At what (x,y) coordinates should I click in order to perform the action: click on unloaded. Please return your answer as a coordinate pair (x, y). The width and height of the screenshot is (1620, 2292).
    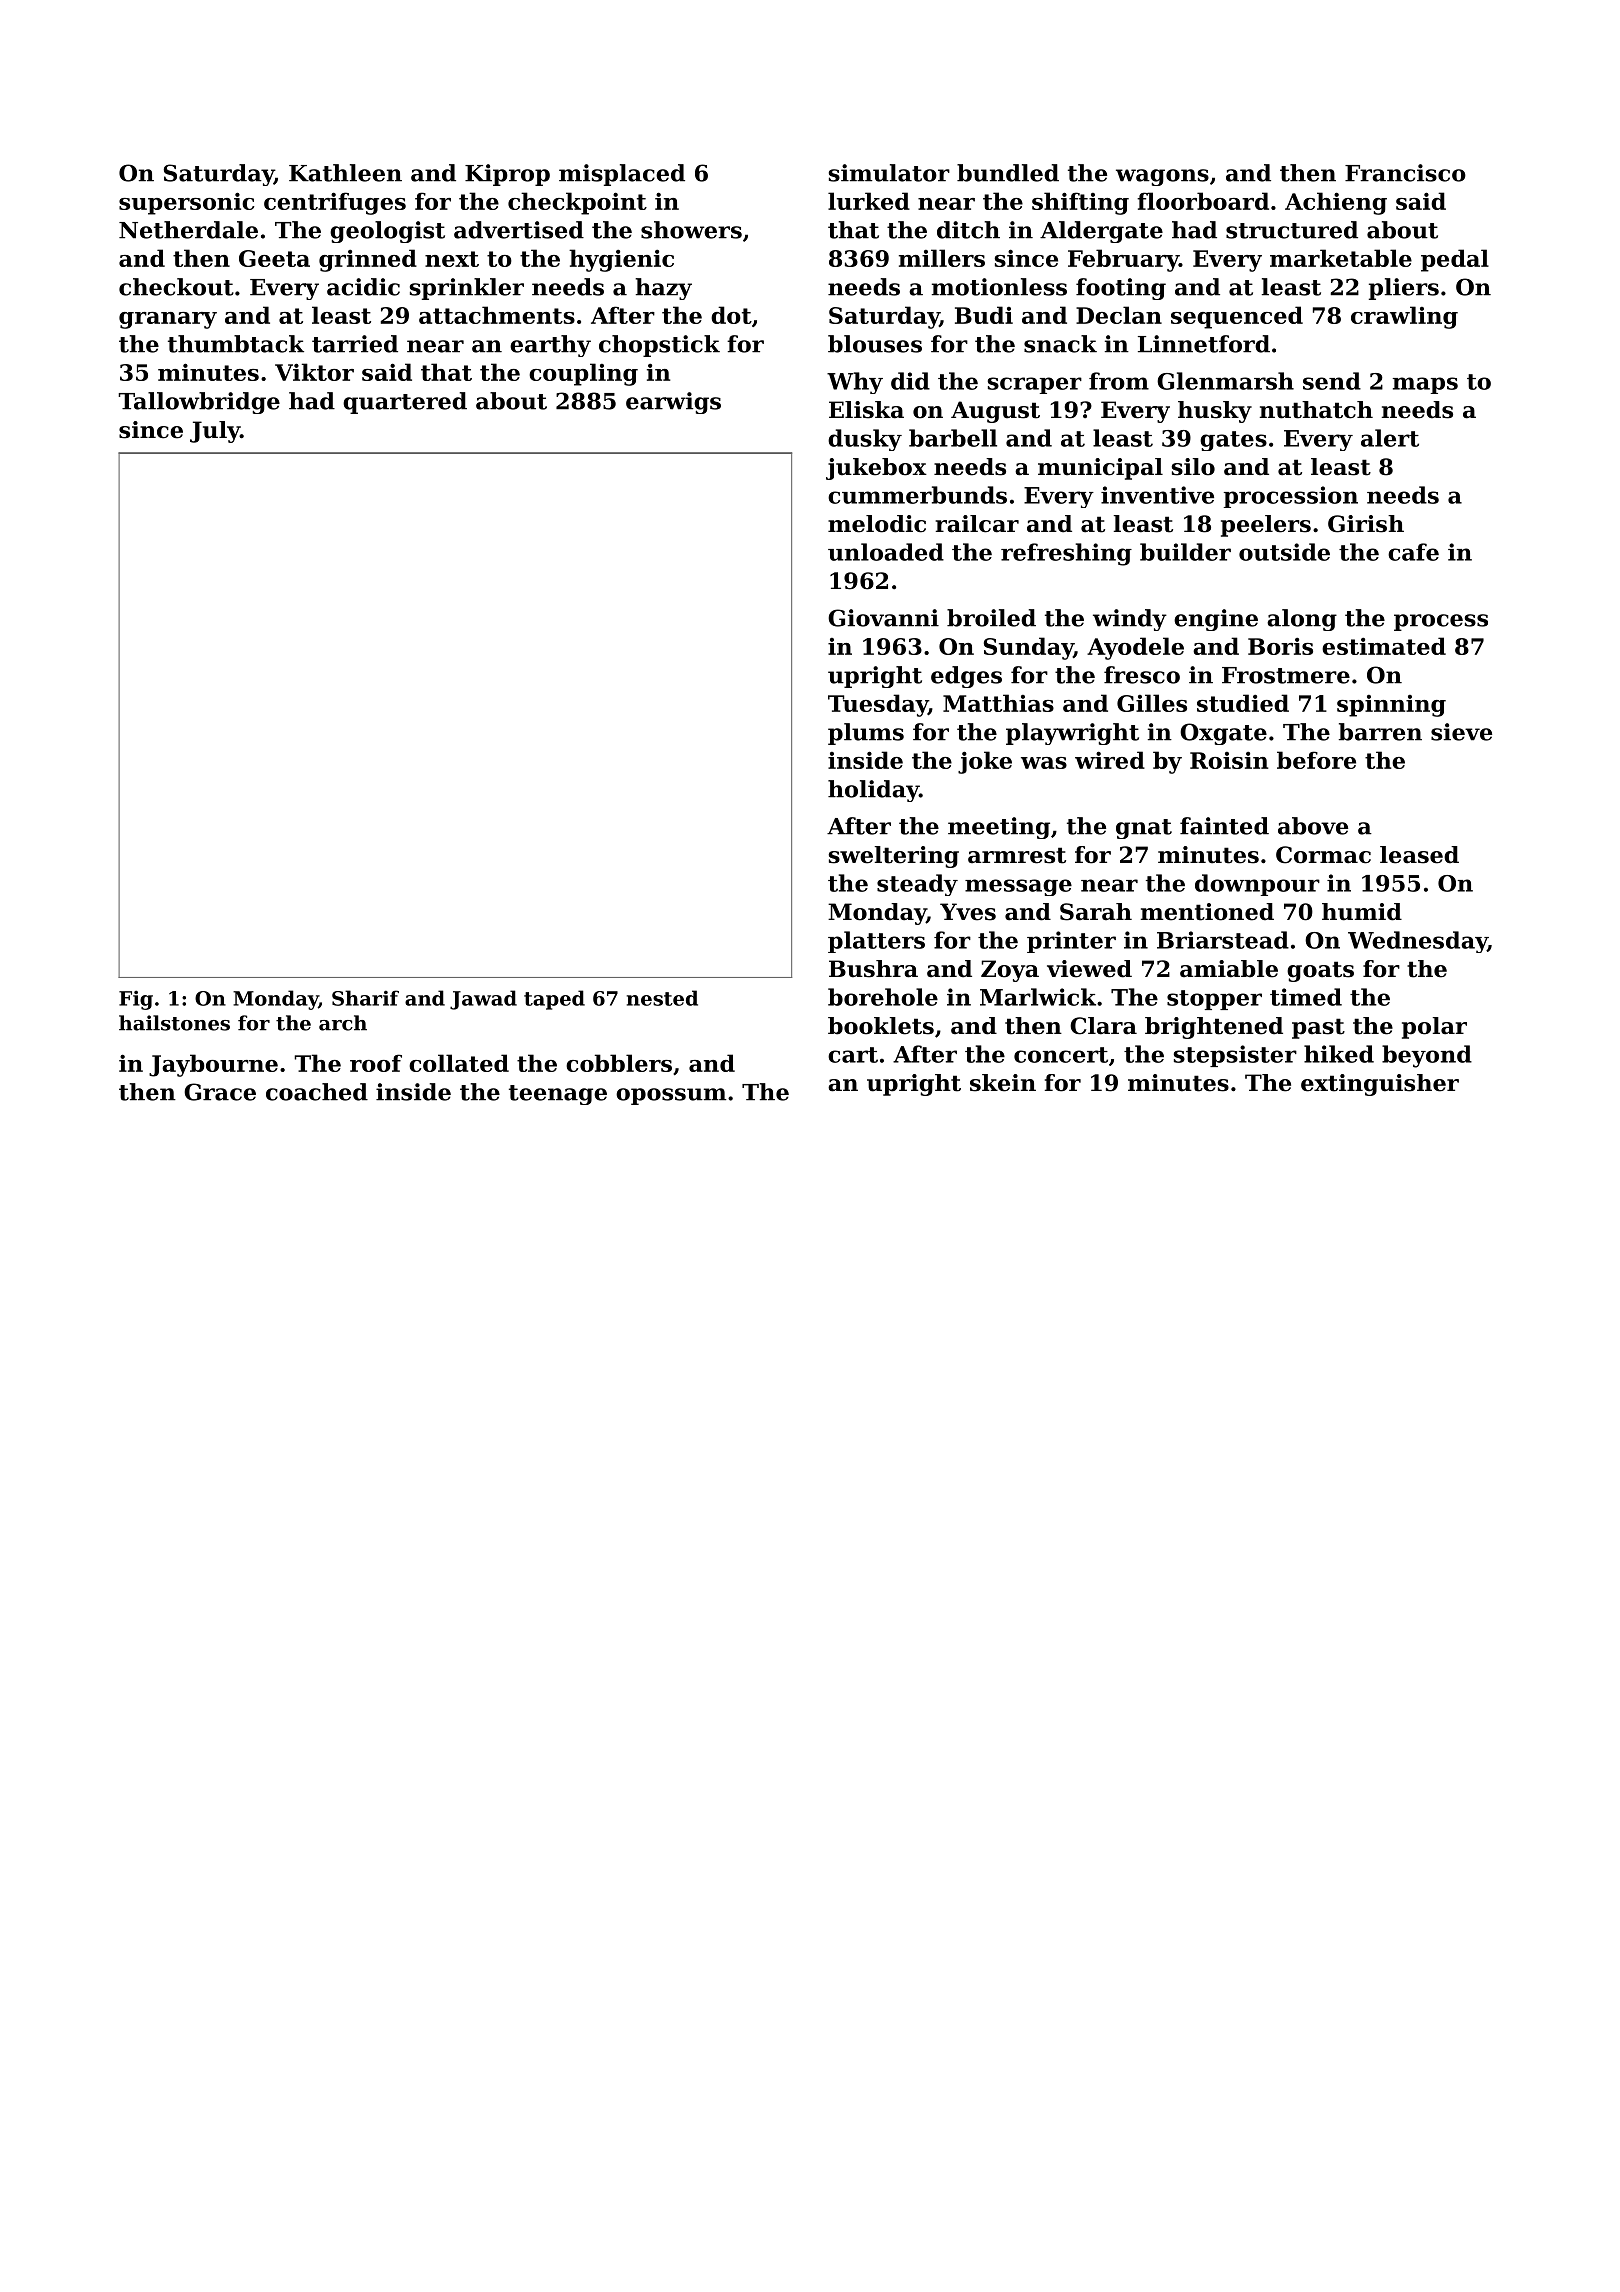
    Looking at the image, I should click on (886, 552).
